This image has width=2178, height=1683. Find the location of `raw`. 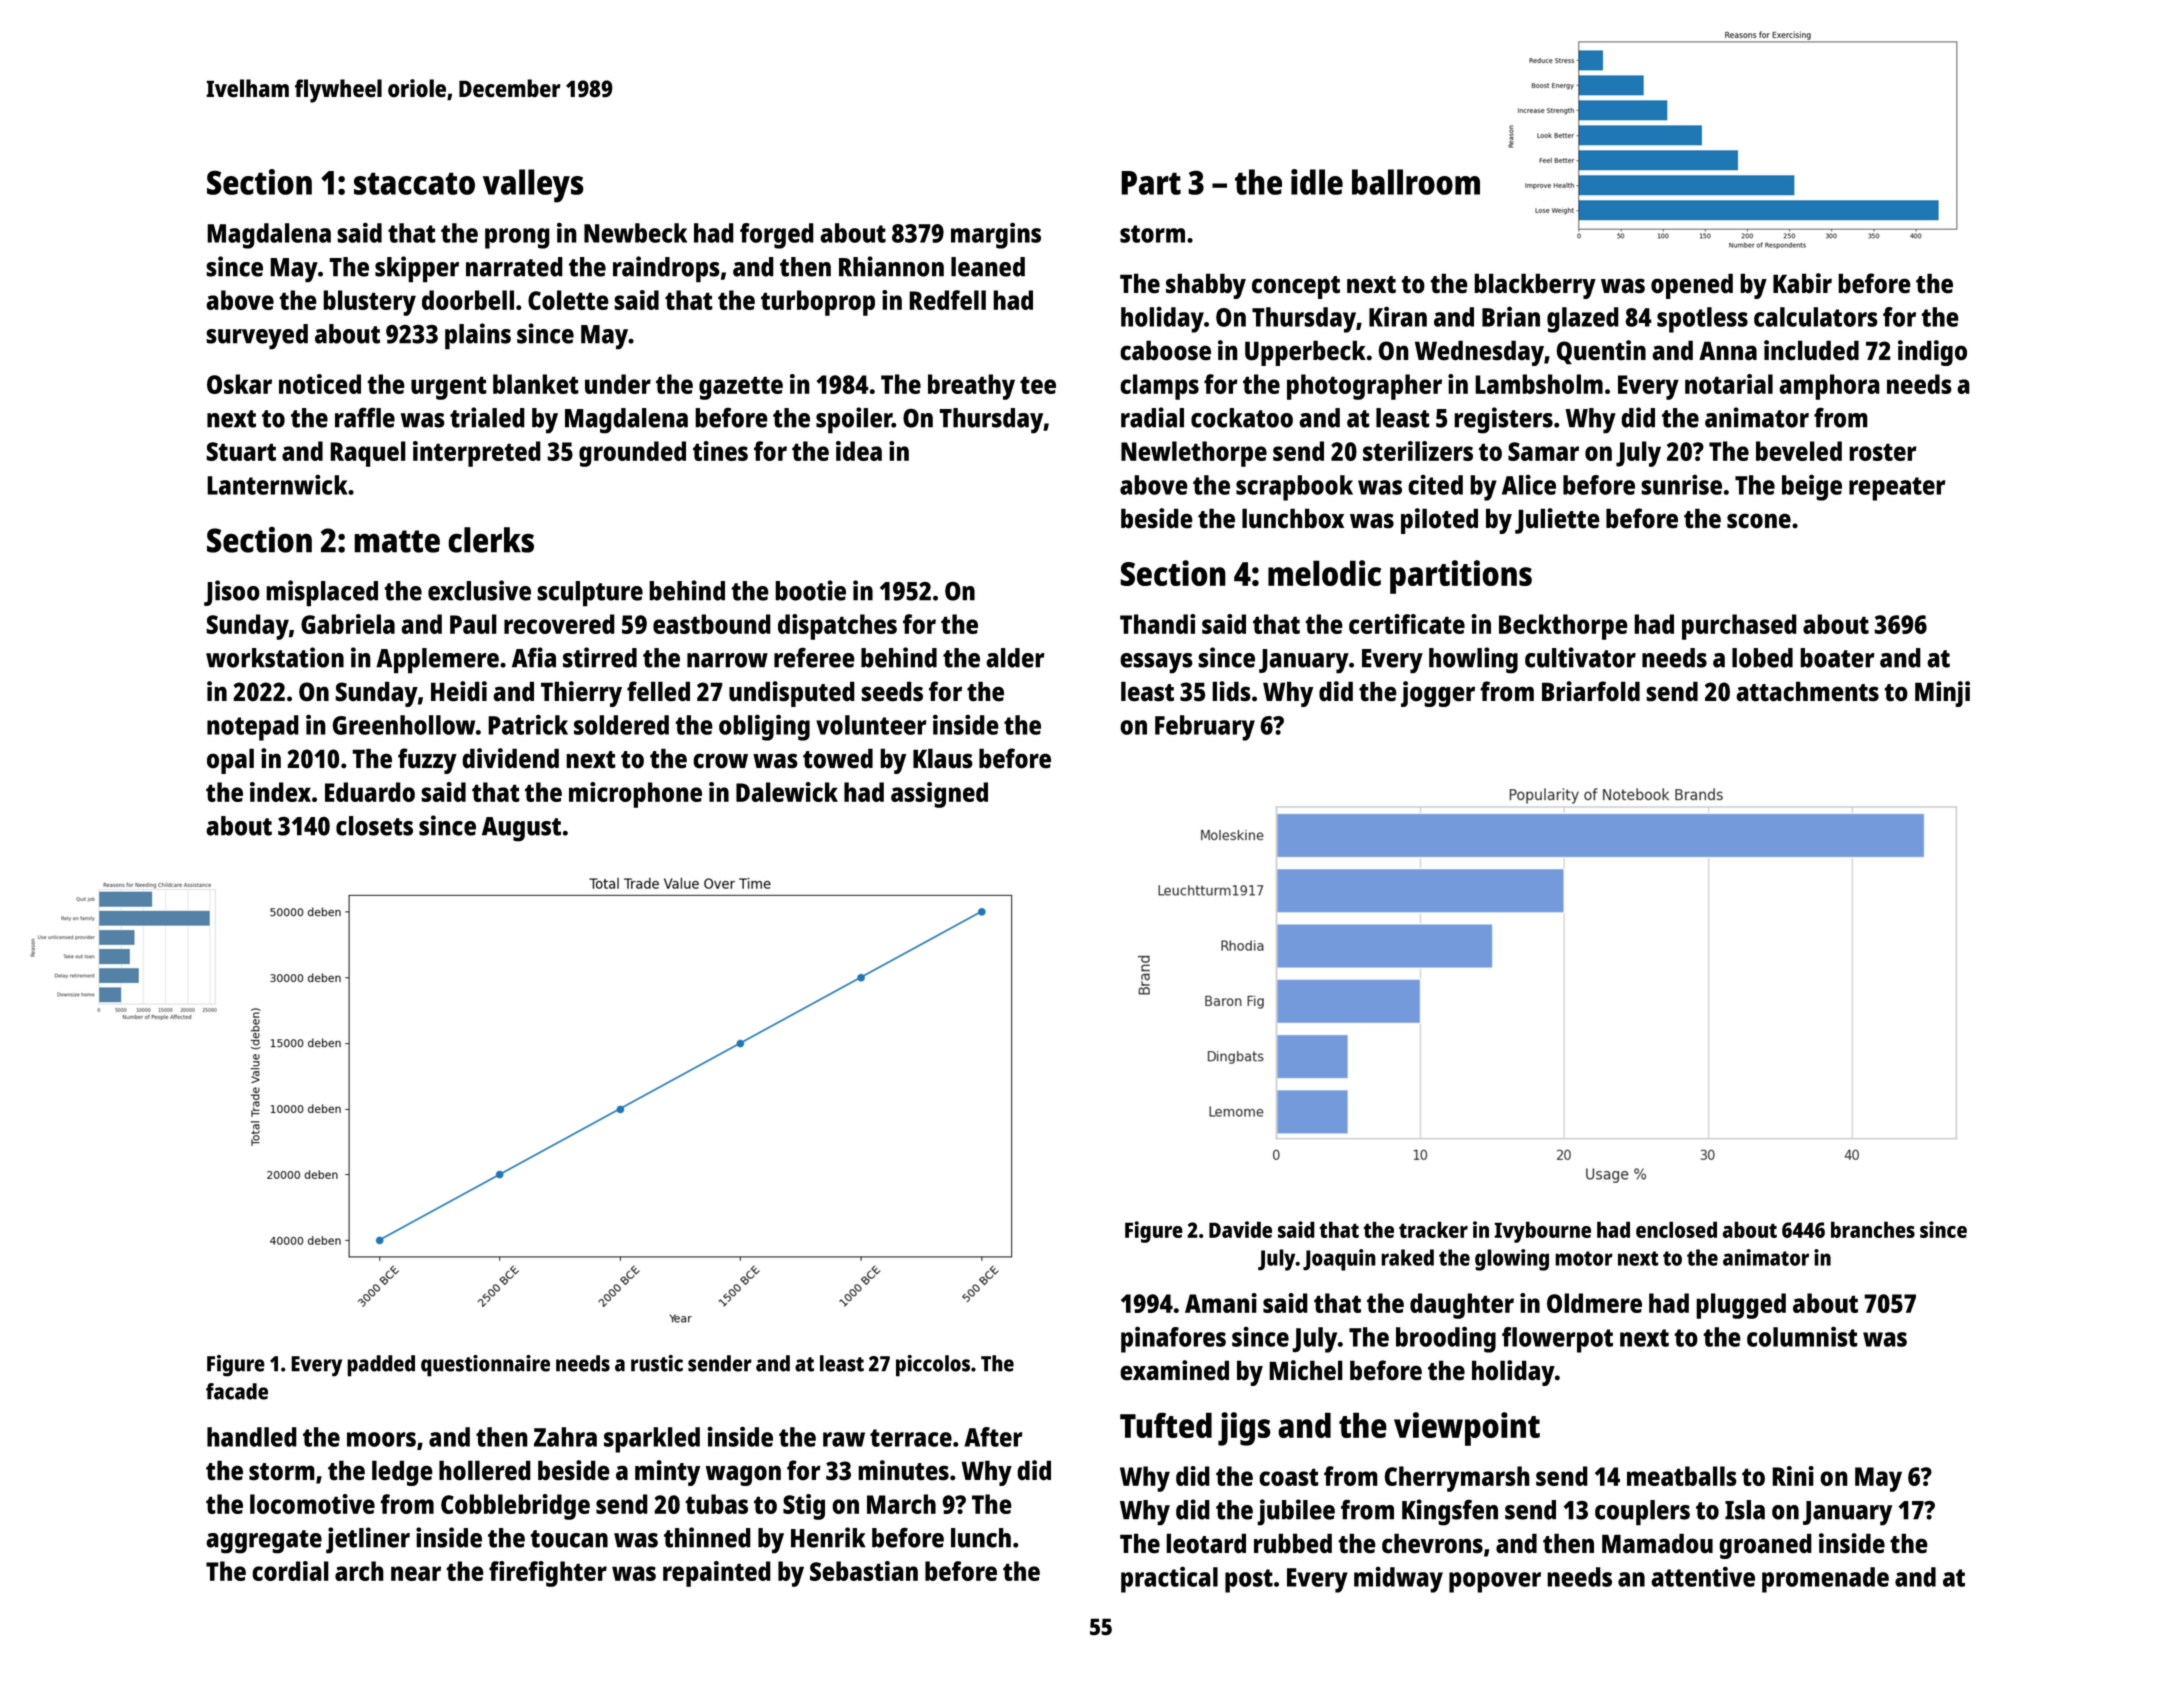

raw is located at coordinates (844, 1439).
